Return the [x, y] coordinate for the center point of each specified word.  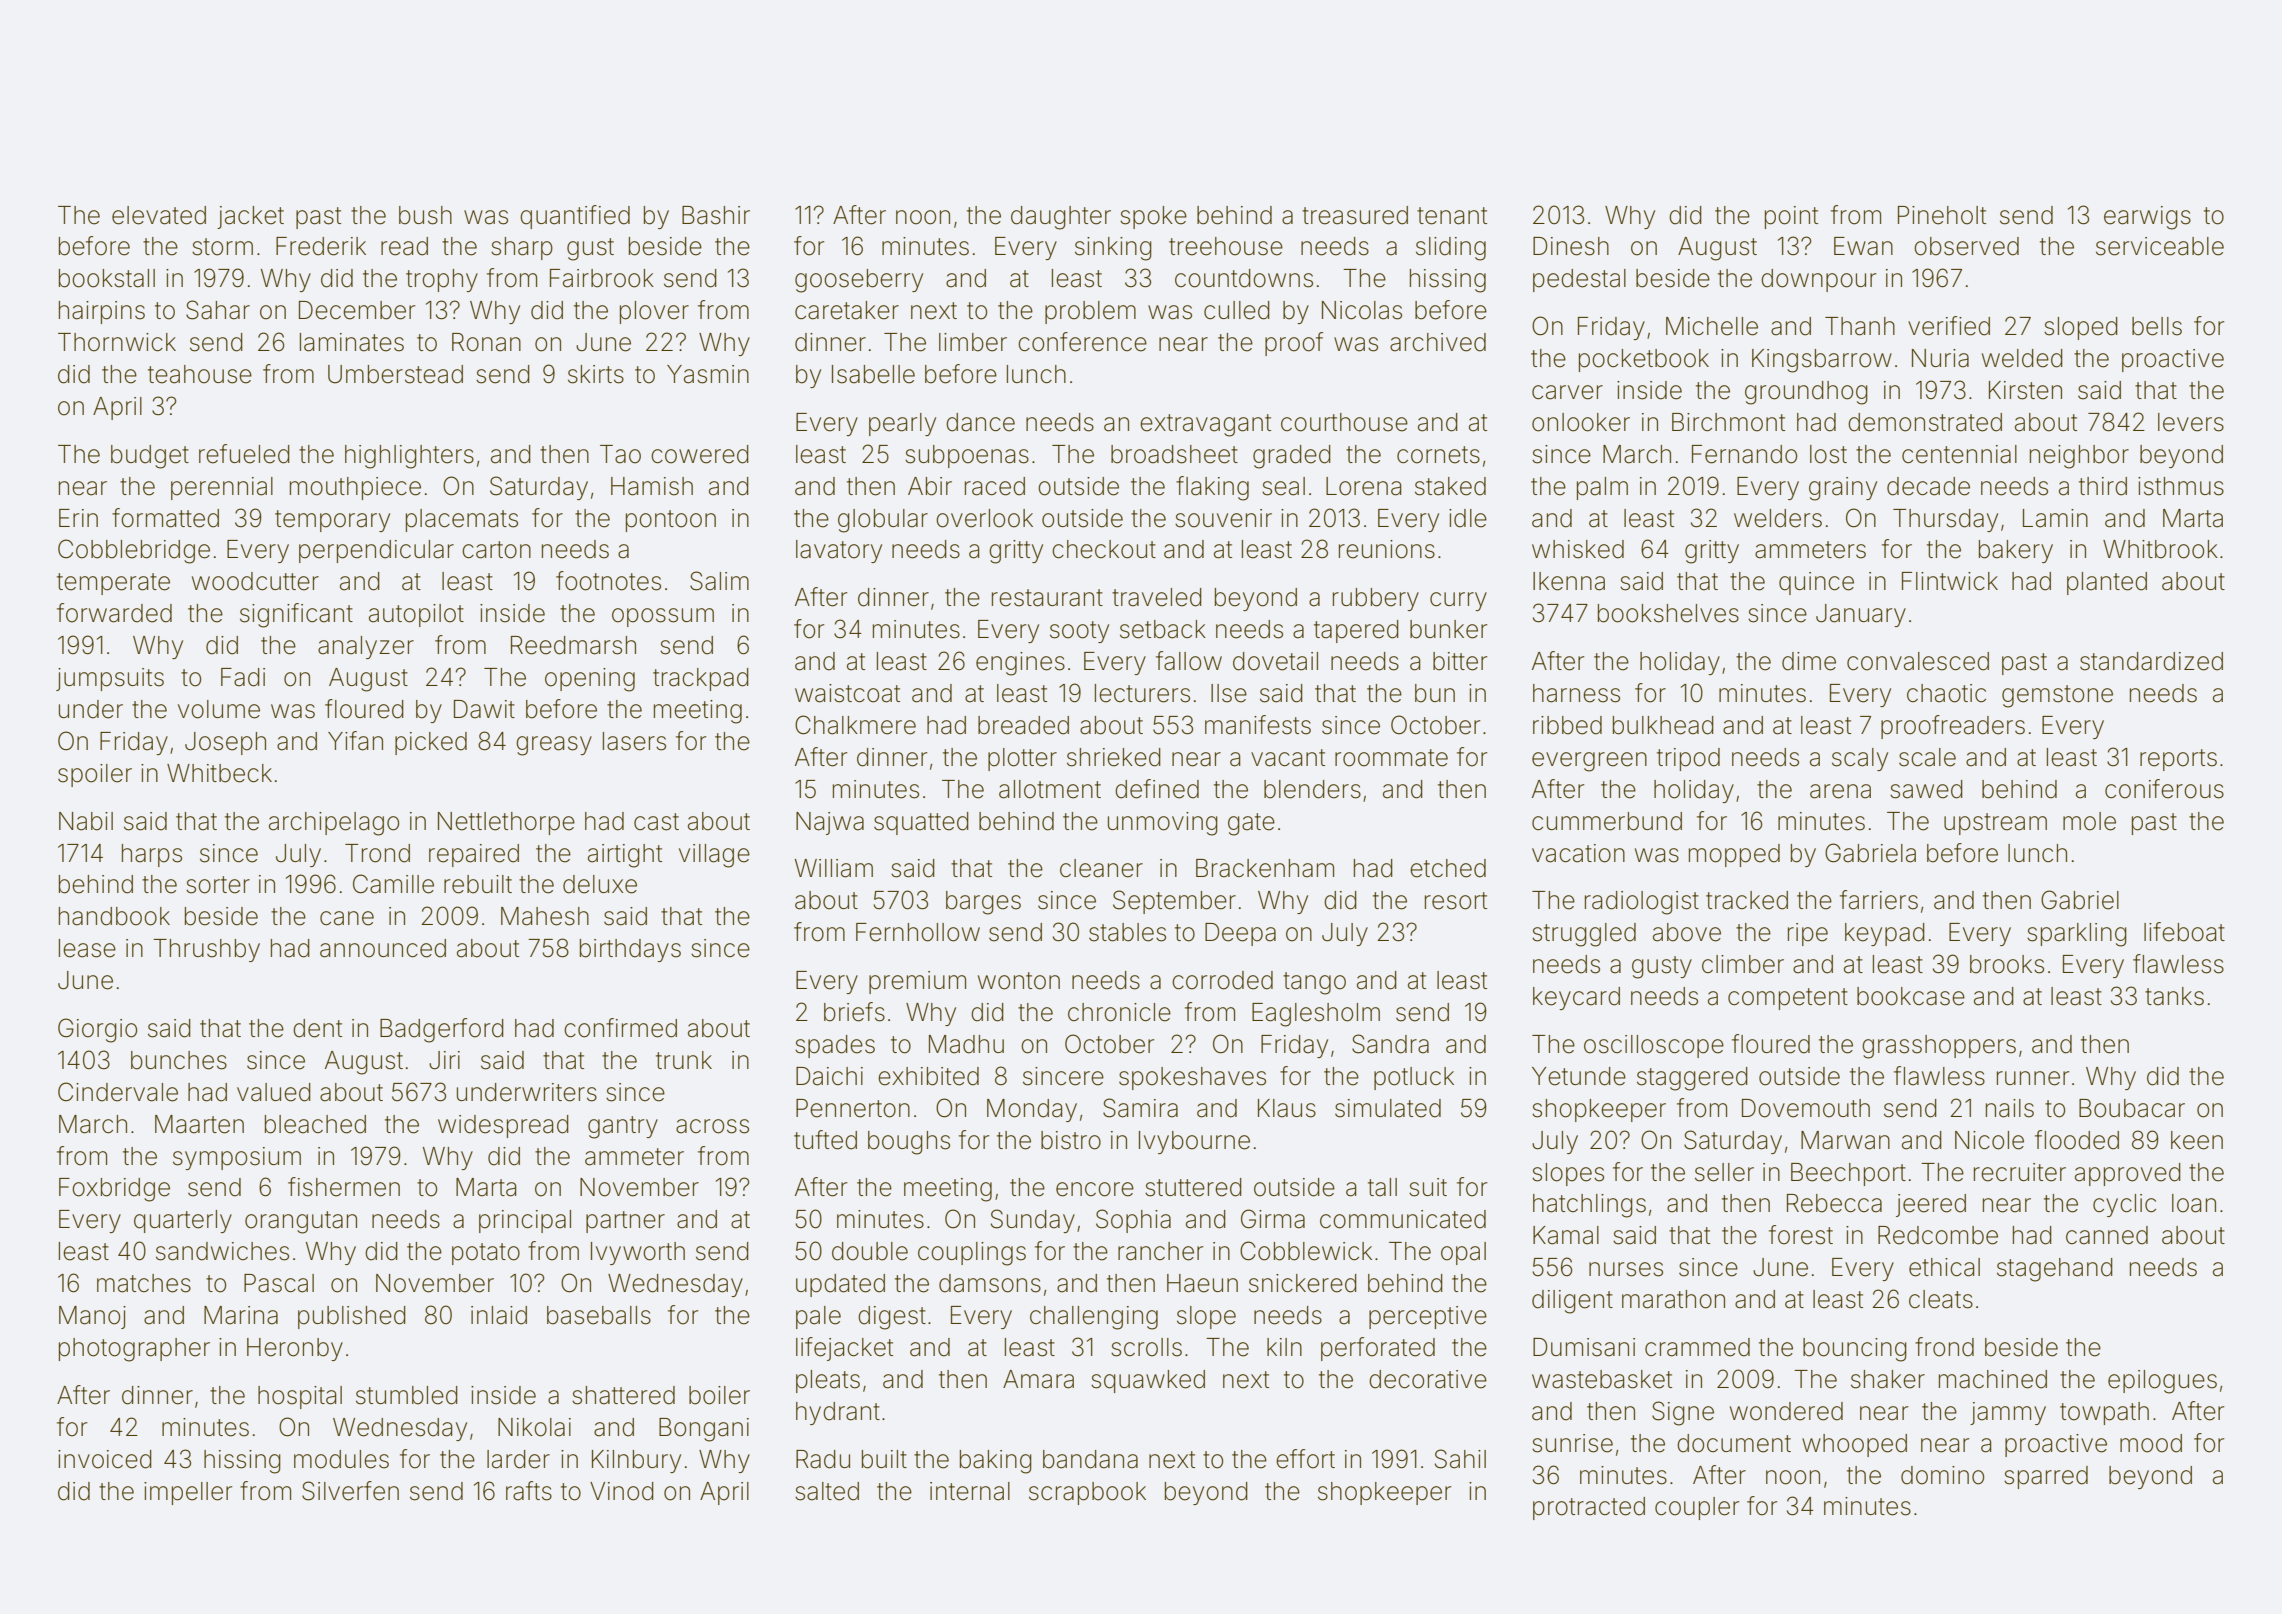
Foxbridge [114, 1190]
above [1687, 932]
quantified [575, 217]
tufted [825, 1140]
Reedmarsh [573, 645]
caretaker [847, 310]
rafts [529, 1491]
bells [2157, 326]
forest [1801, 1235]
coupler [1697, 1508]
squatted [921, 823]
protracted [1589, 1508]
